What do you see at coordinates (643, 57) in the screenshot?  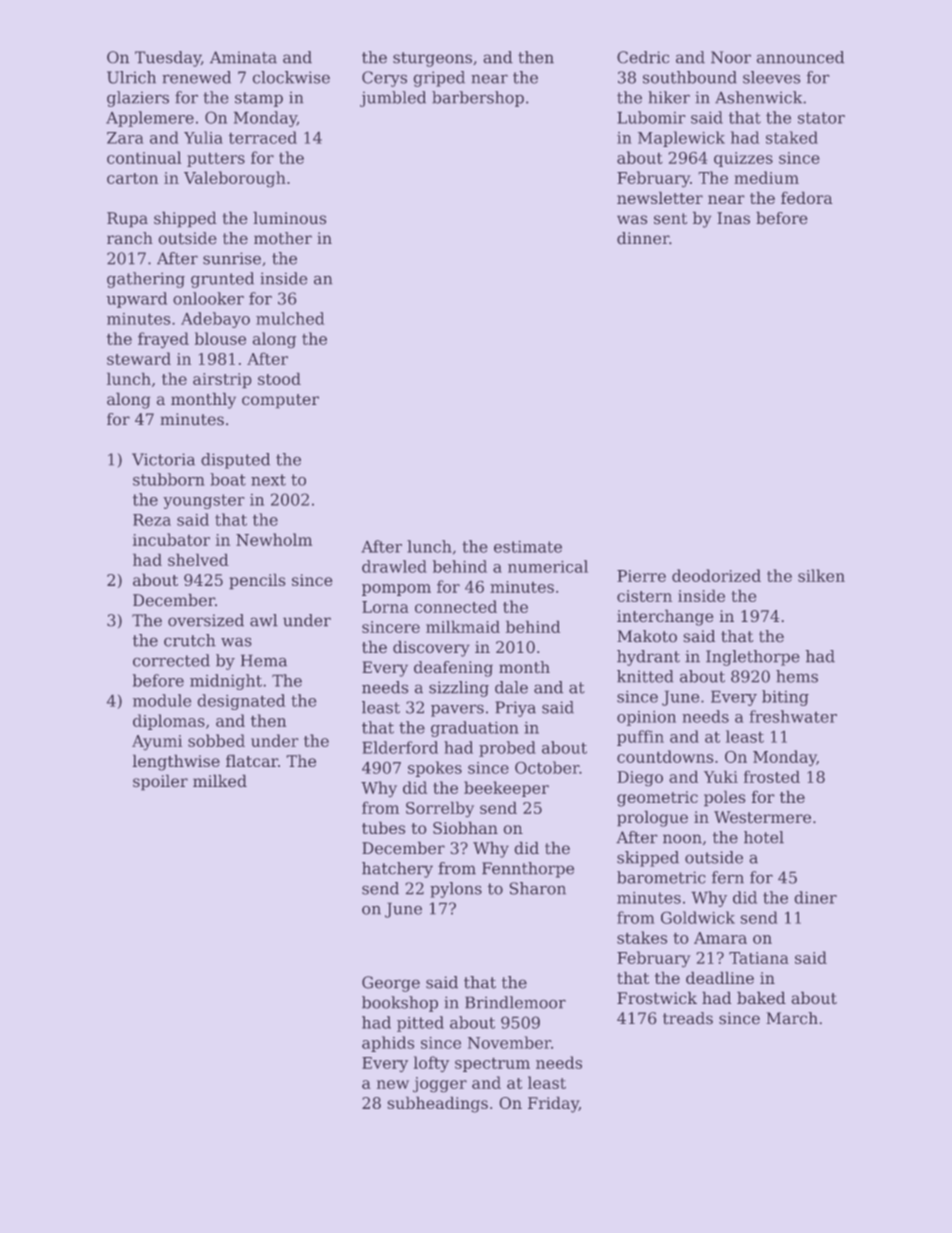 I see `Cedric` at bounding box center [643, 57].
